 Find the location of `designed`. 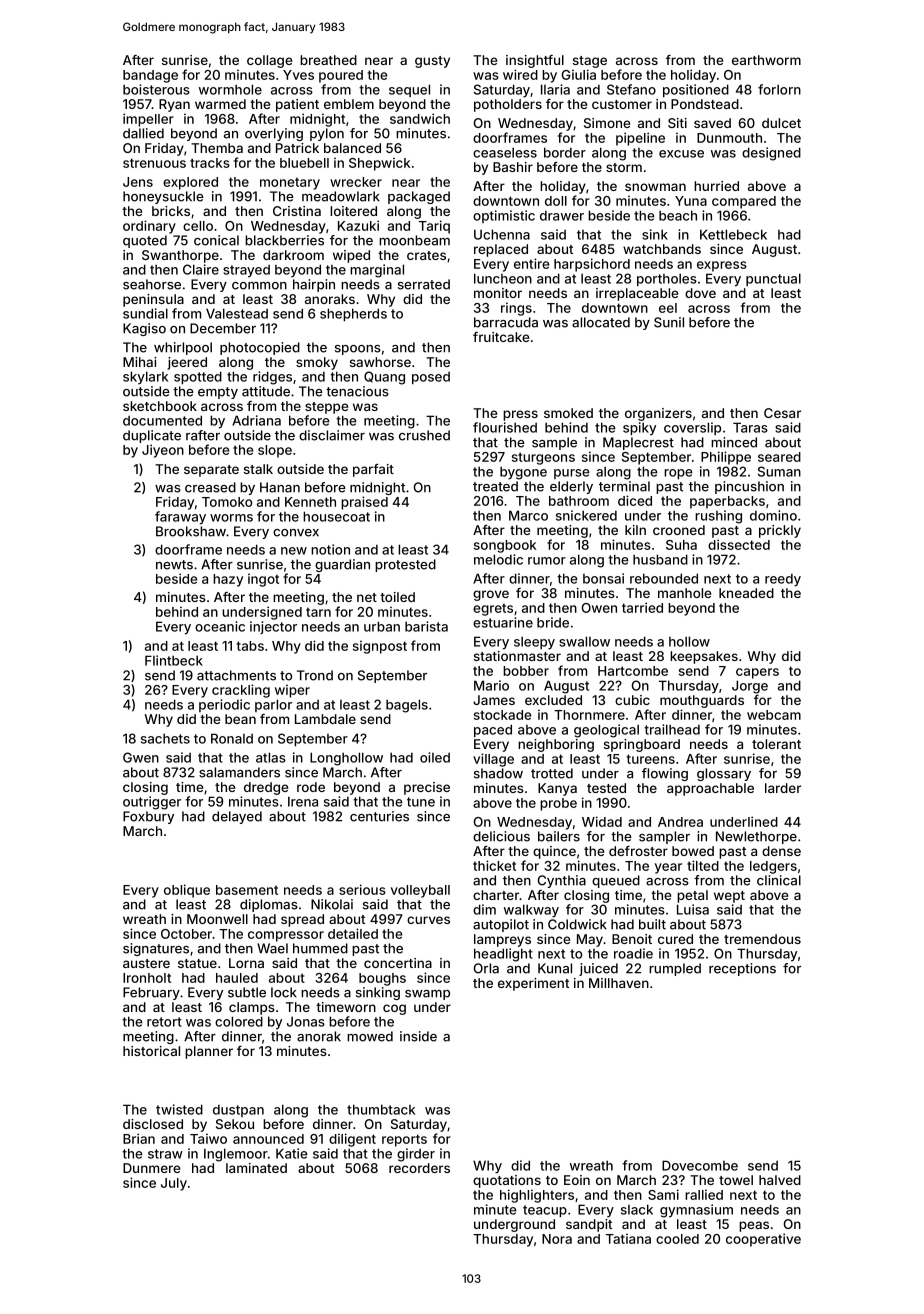

designed is located at coordinates (771, 154).
